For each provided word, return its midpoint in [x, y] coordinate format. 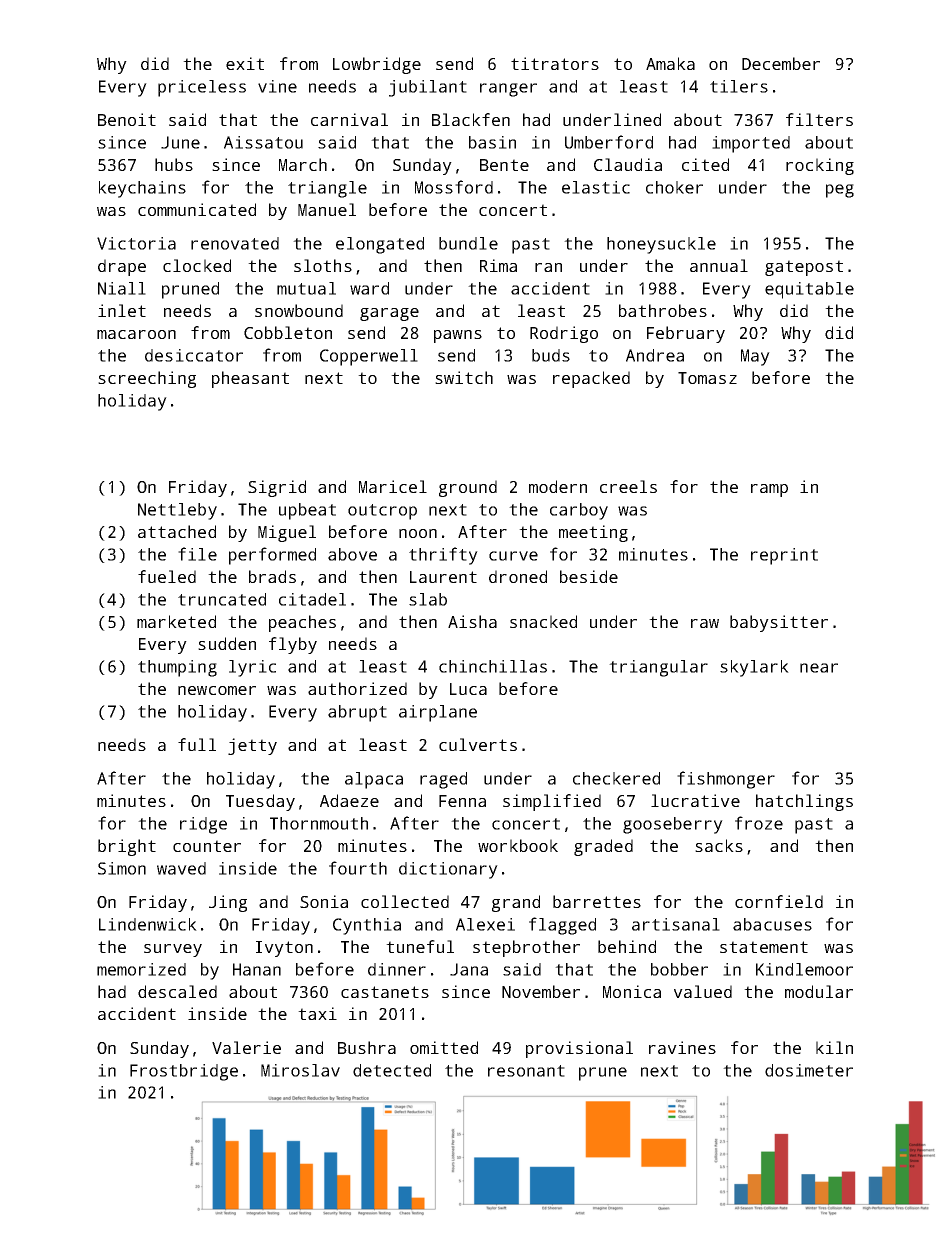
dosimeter [809, 1070]
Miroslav [300, 1070]
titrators [555, 63]
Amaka [670, 63]
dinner [397, 969]
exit [245, 63]
